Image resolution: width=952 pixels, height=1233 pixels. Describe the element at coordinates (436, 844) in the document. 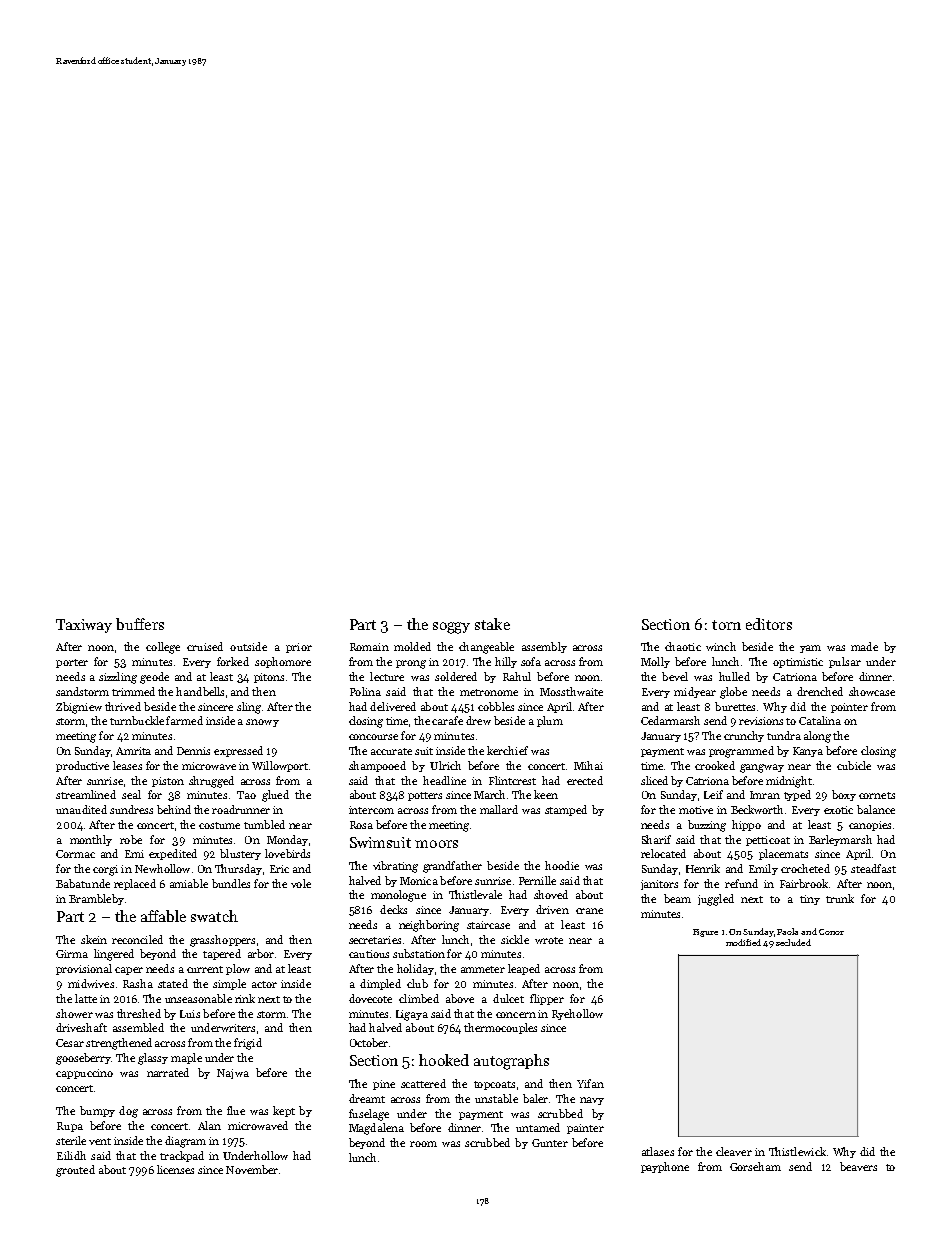

I see `moors` at that location.
